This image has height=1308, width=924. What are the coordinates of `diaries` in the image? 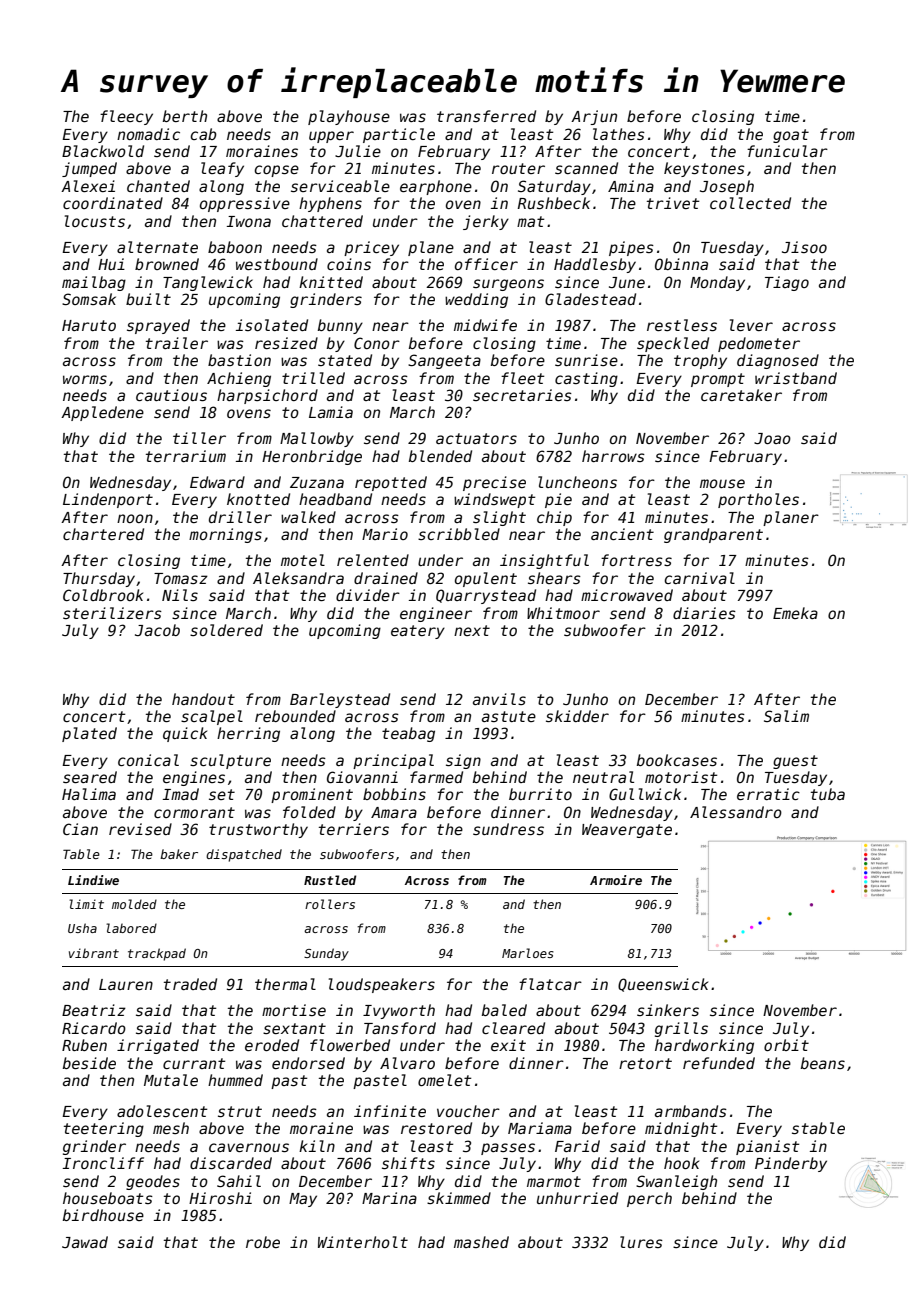 It's located at (704, 613).
